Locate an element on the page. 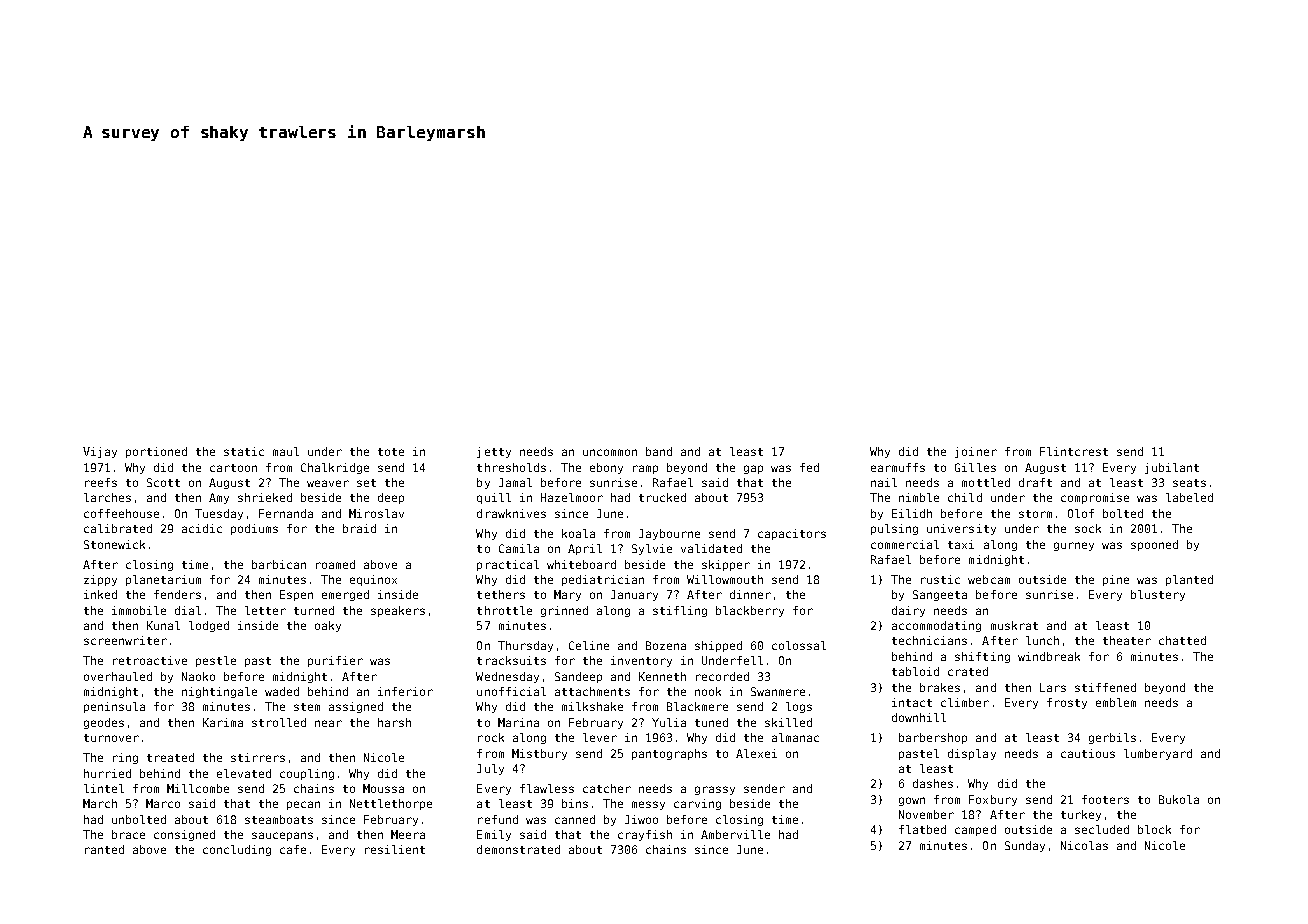 The image size is (1308, 924). carving is located at coordinates (697, 804).
